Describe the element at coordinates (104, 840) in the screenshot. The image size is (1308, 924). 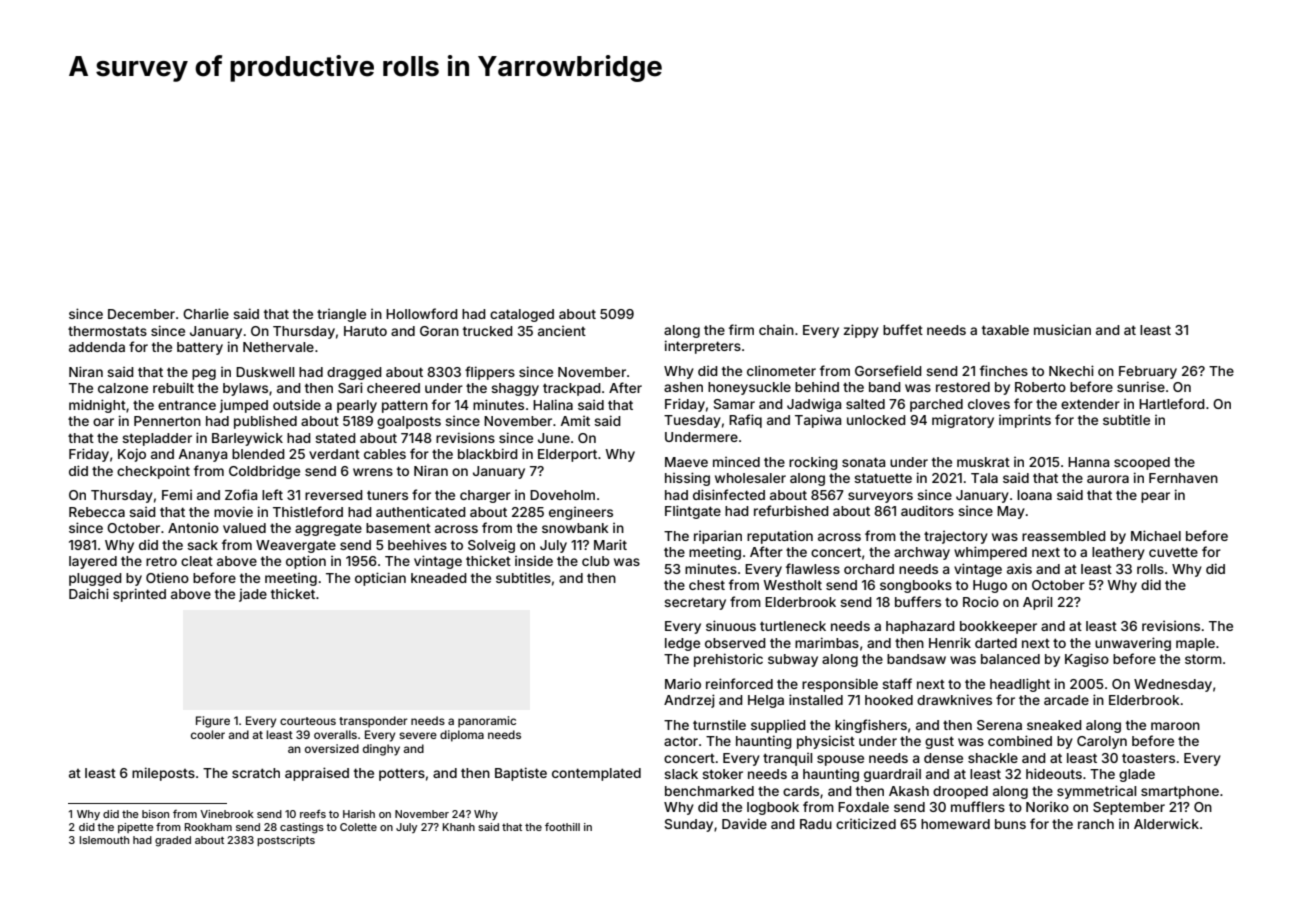
I see `Islemouth` at that location.
